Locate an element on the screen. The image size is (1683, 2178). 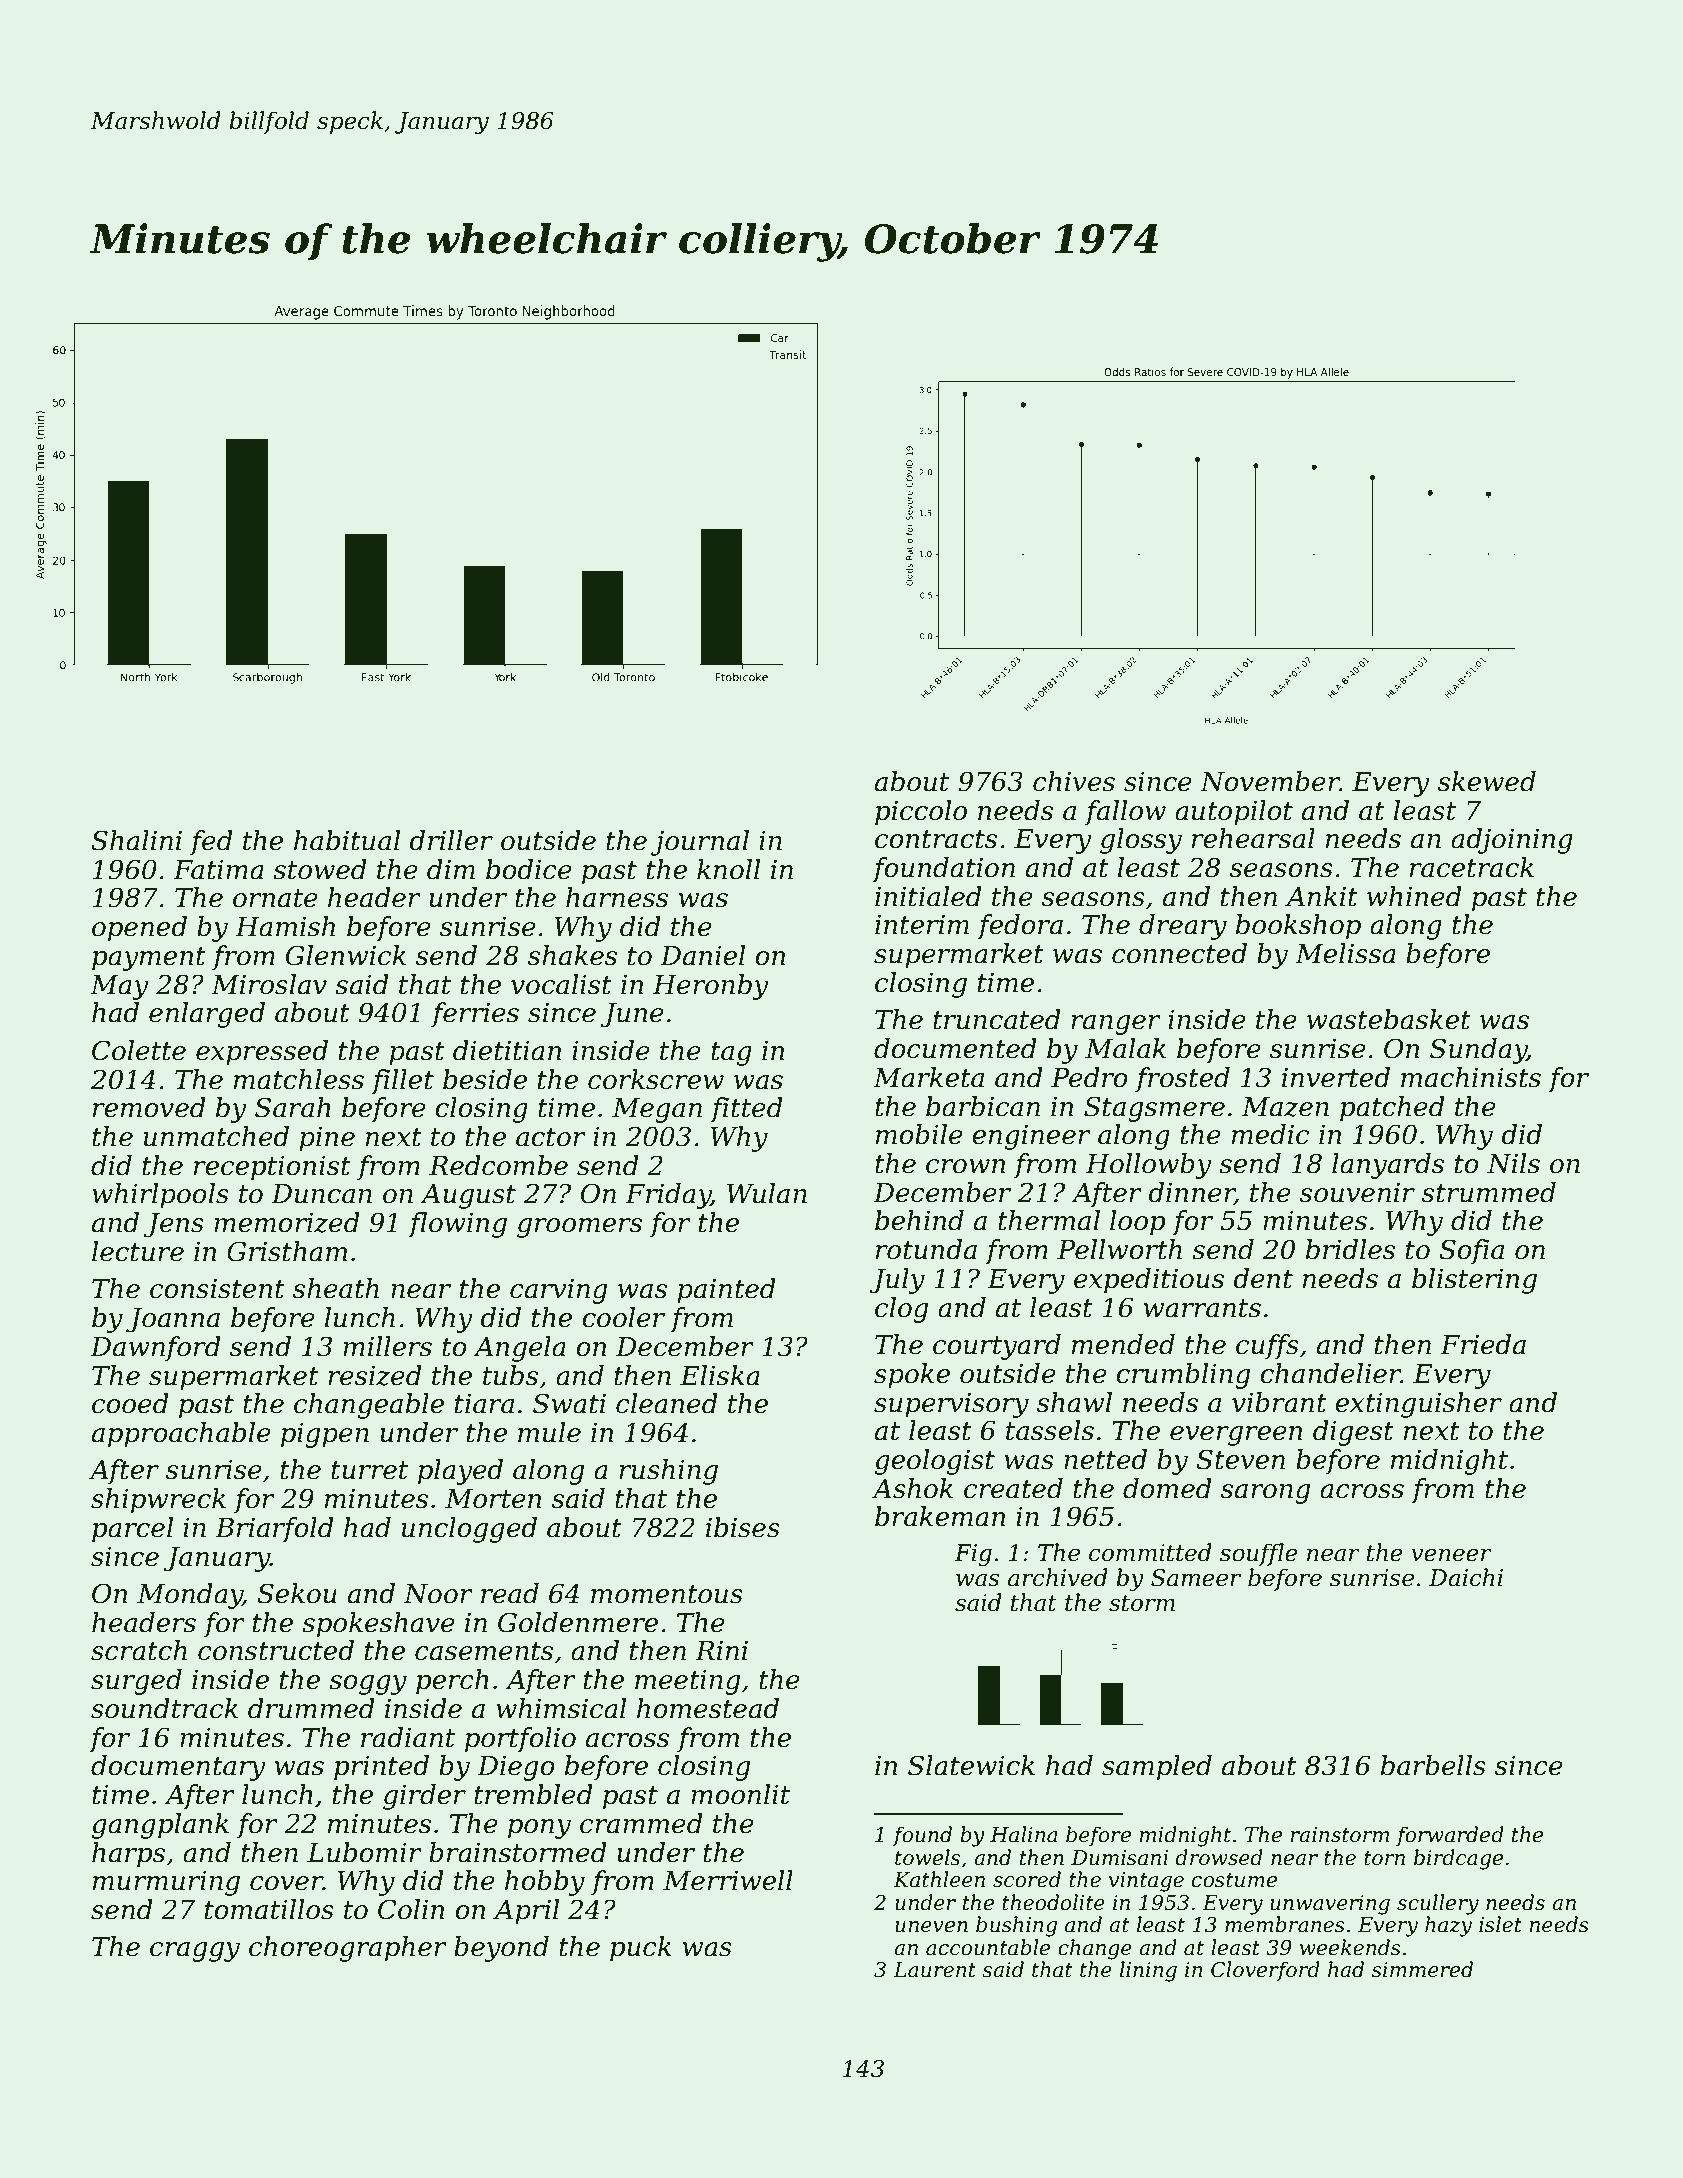
Noor is located at coordinates (438, 1594).
